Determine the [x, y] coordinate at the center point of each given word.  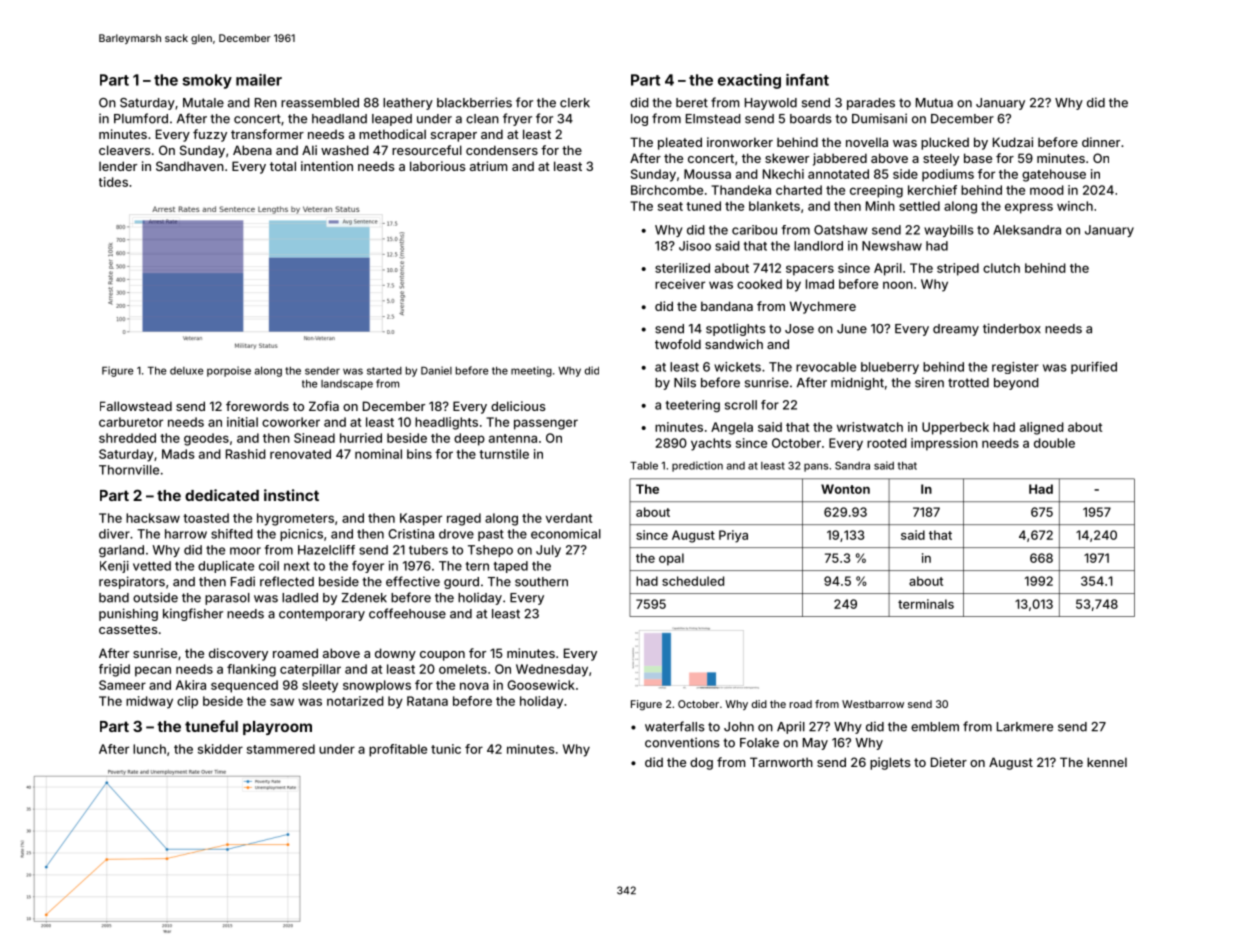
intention [327, 166]
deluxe [187, 371]
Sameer [122, 685]
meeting [531, 371]
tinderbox [1012, 328]
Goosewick [541, 685]
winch [1075, 206]
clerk [575, 103]
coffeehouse [407, 613]
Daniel [436, 370]
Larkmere [1025, 727]
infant [807, 80]
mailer [259, 80]
